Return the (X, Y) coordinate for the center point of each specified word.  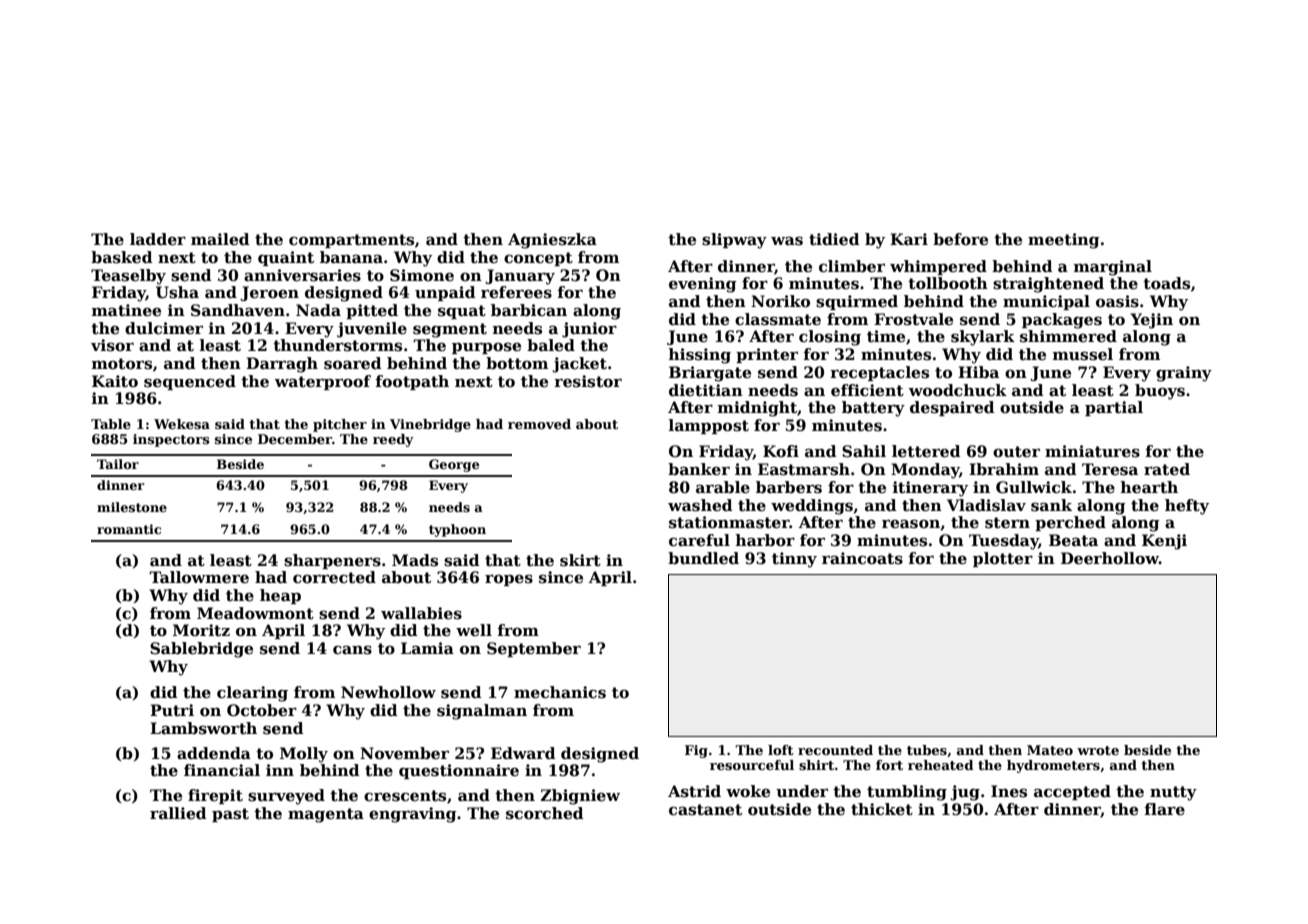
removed (539, 424)
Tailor (118, 464)
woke (748, 791)
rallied (178, 813)
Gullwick (1034, 487)
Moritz (201, 630)
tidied (834, 239)
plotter (1003, 559)
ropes (509, 580)
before (960, 239)
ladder (158, 239)
